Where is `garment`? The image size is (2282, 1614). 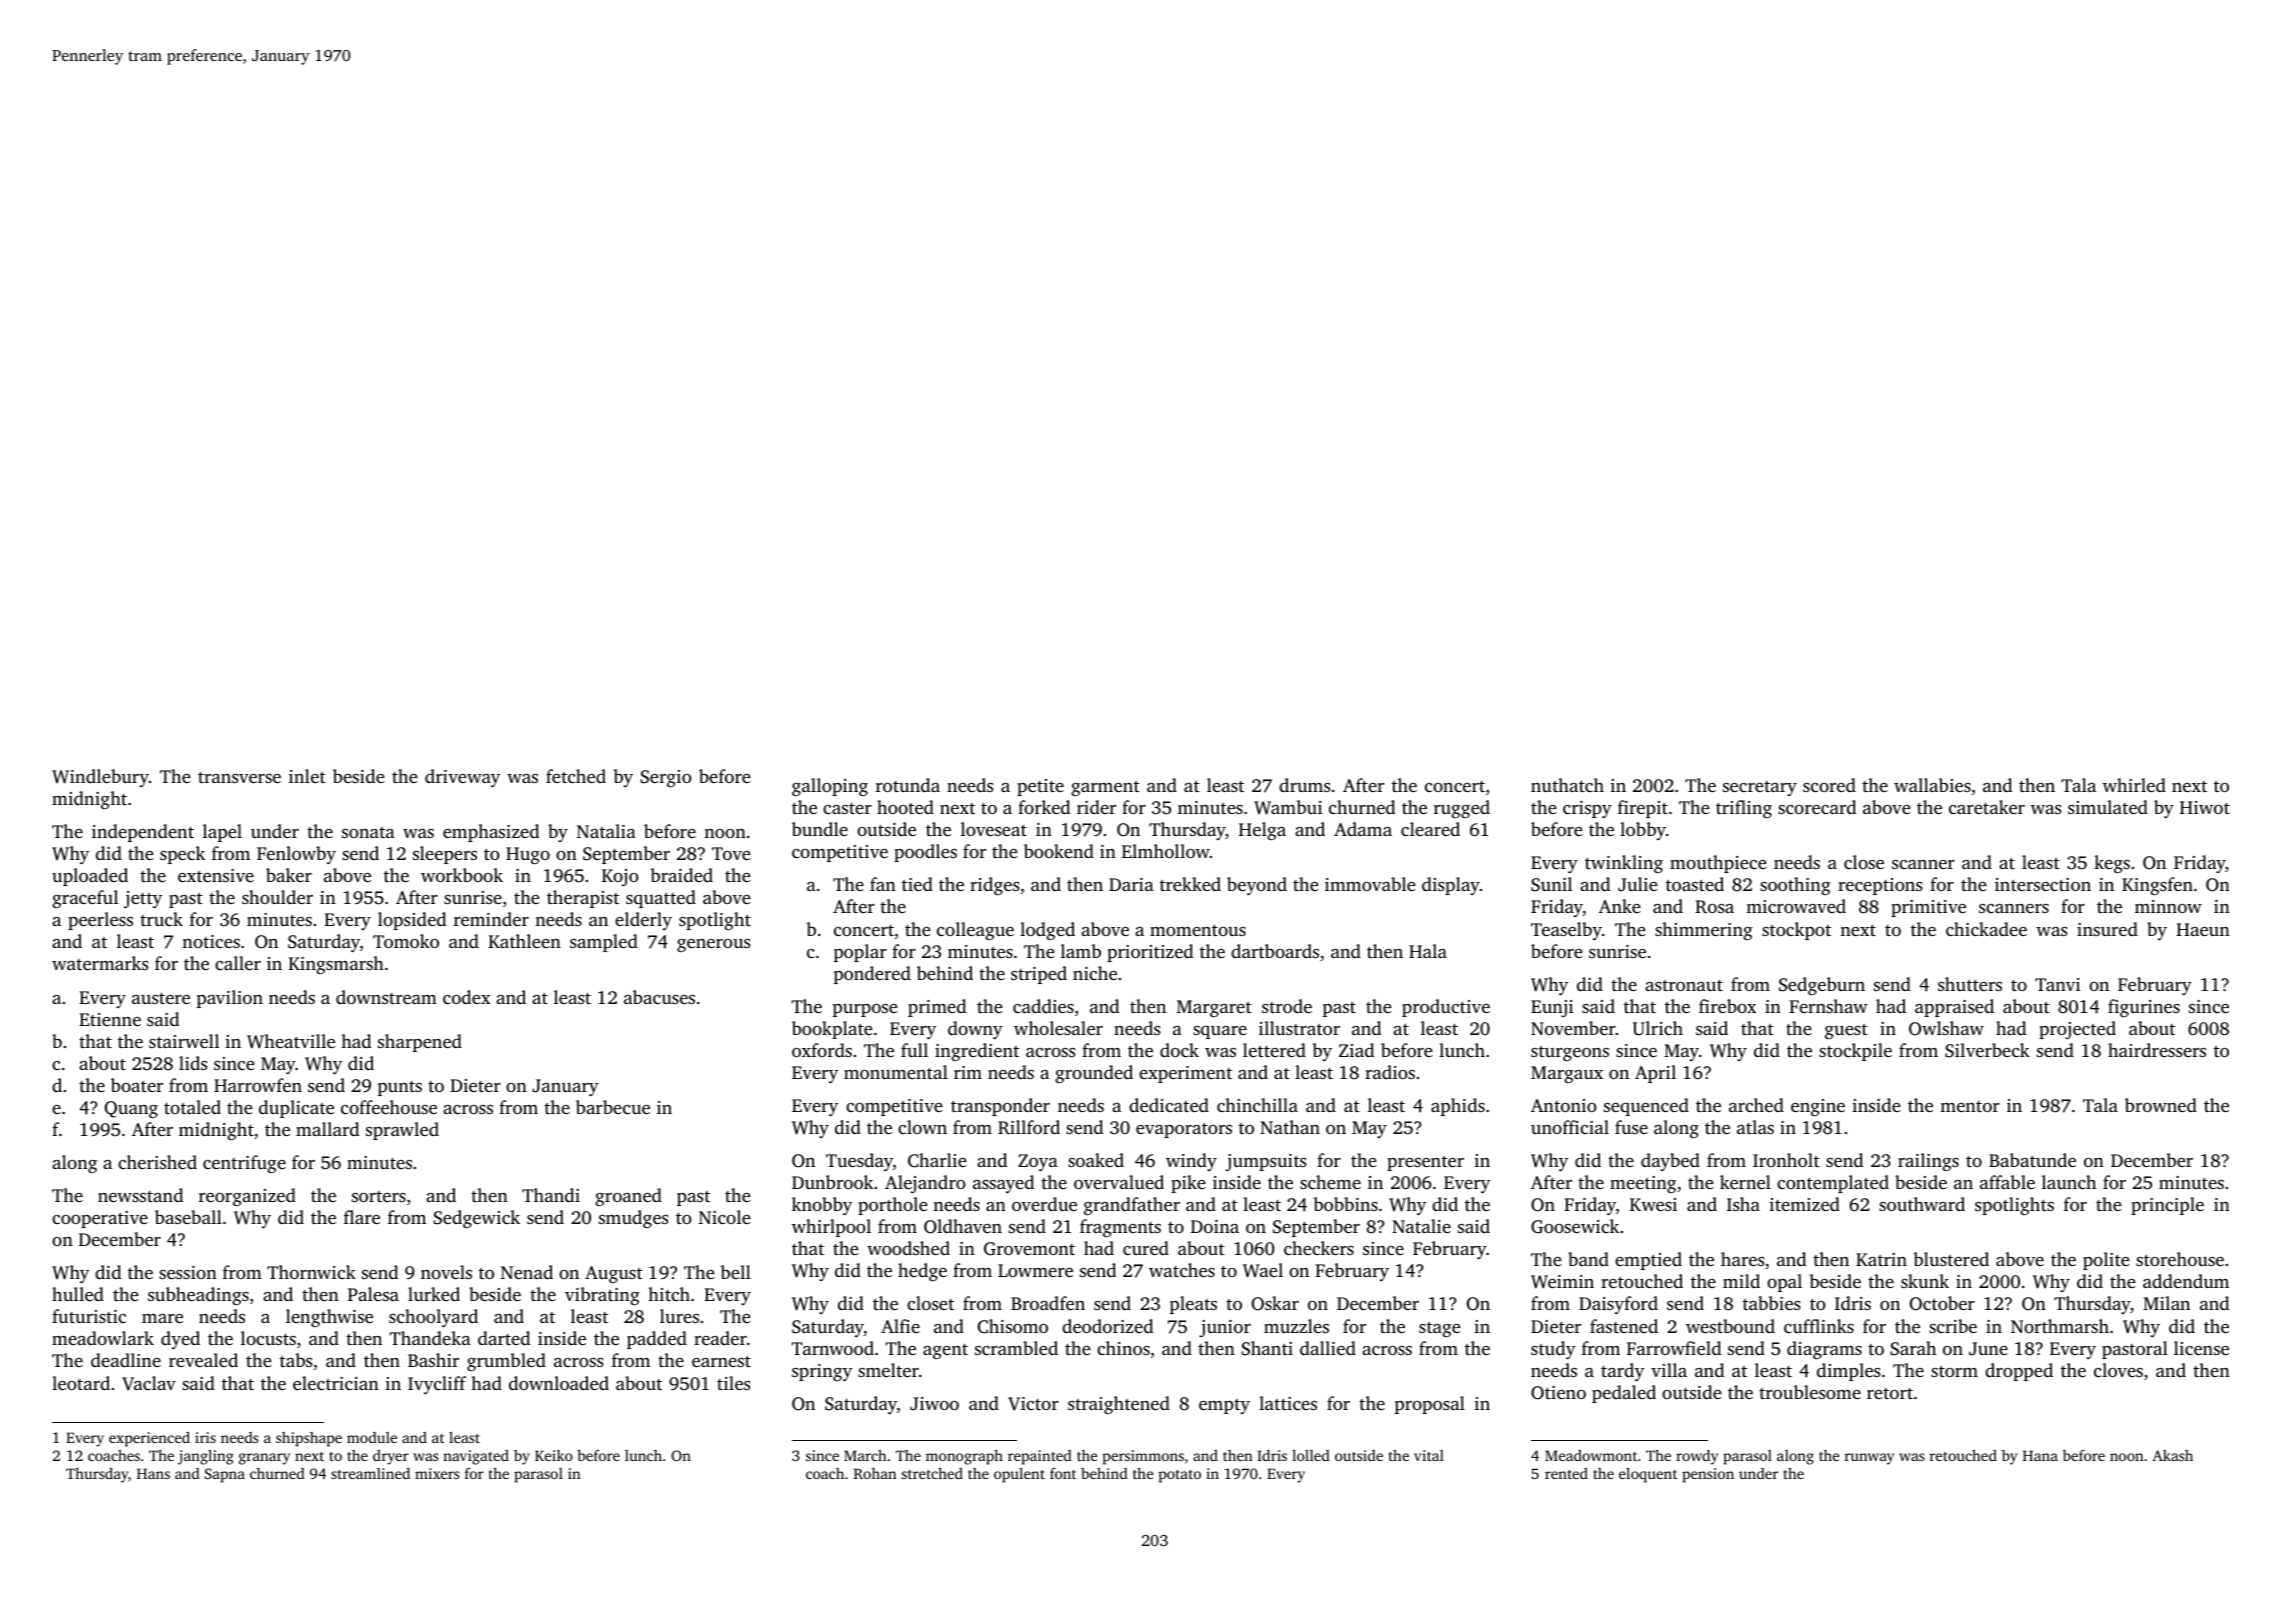 garment is located at coordinates (1105, 788).
